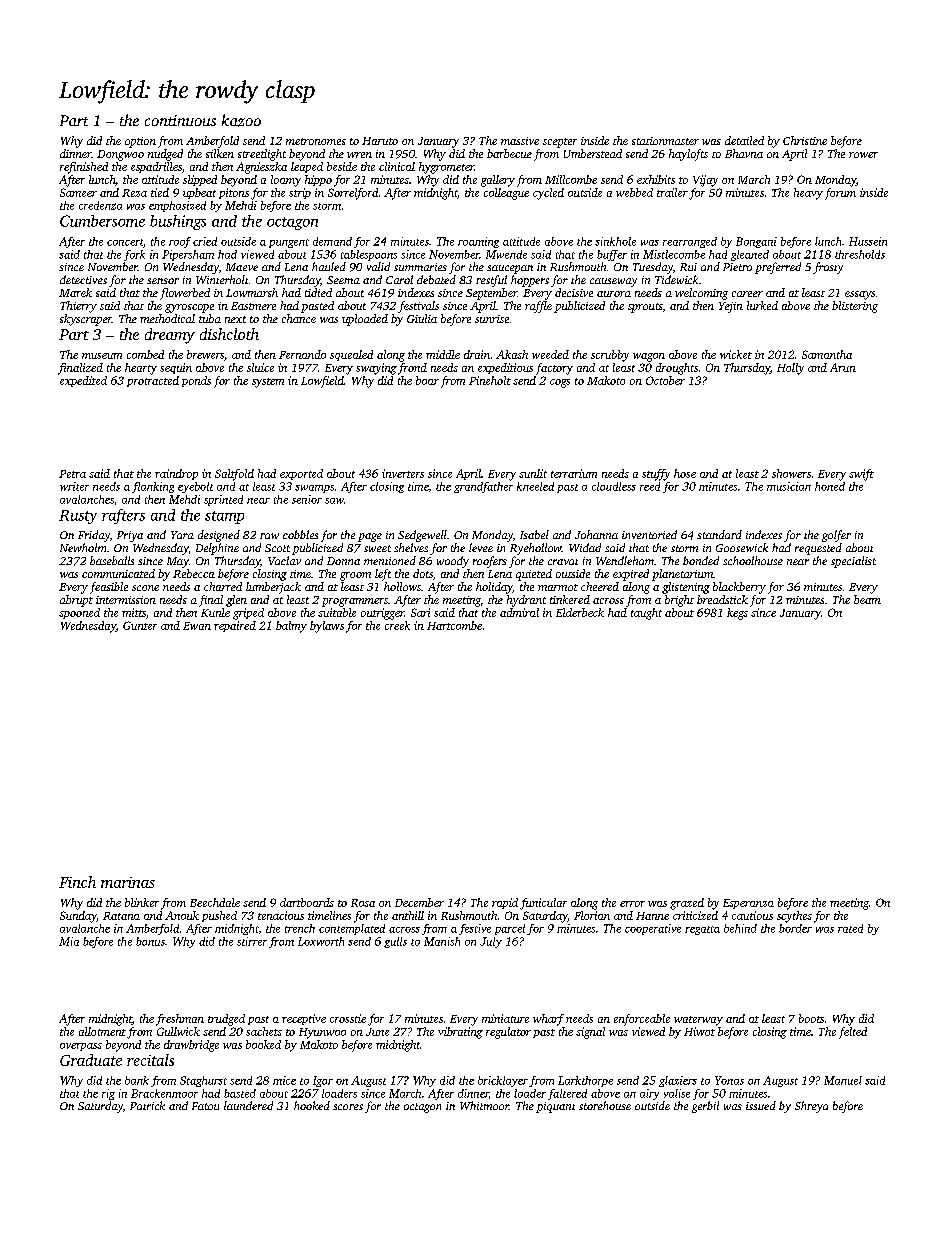 This page has height=1233, width=952. Describe the element at coordinates (76, 601) in the page. I see `abrupt` at that location.
